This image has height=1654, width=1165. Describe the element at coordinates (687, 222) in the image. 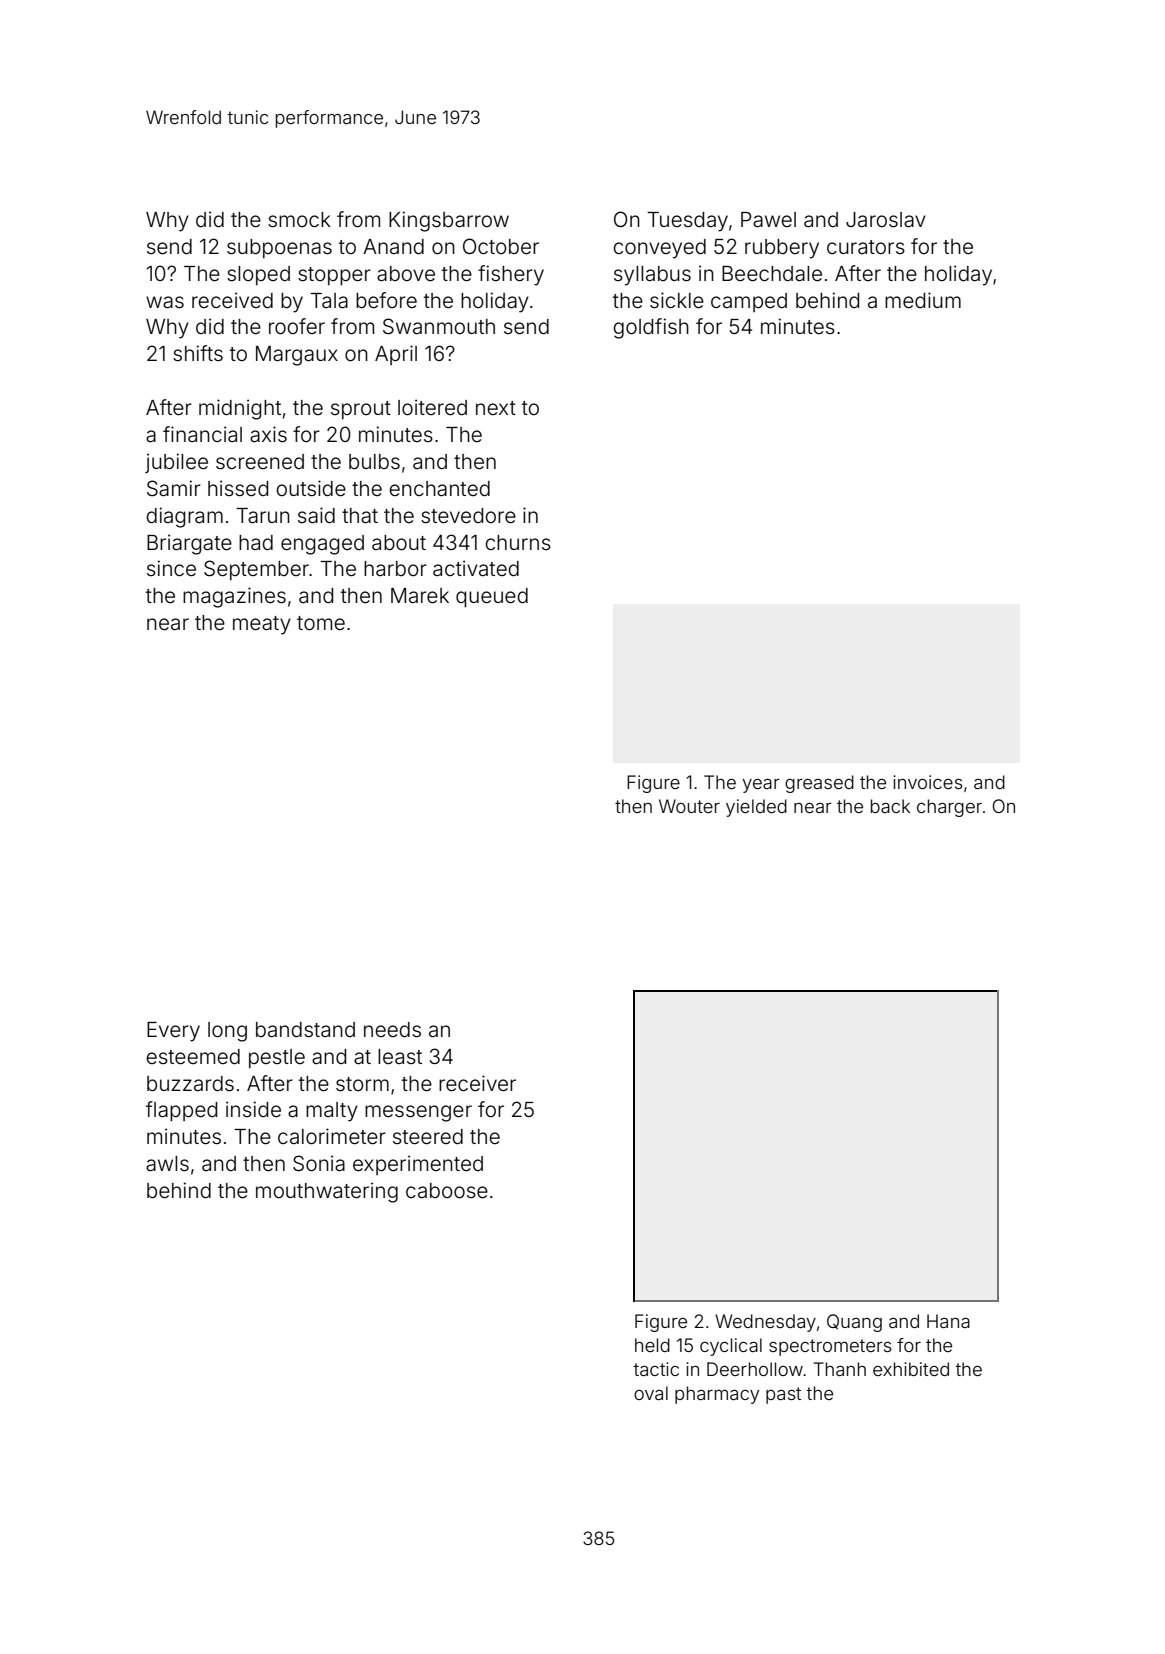

I see `Tuesday` at that location.
